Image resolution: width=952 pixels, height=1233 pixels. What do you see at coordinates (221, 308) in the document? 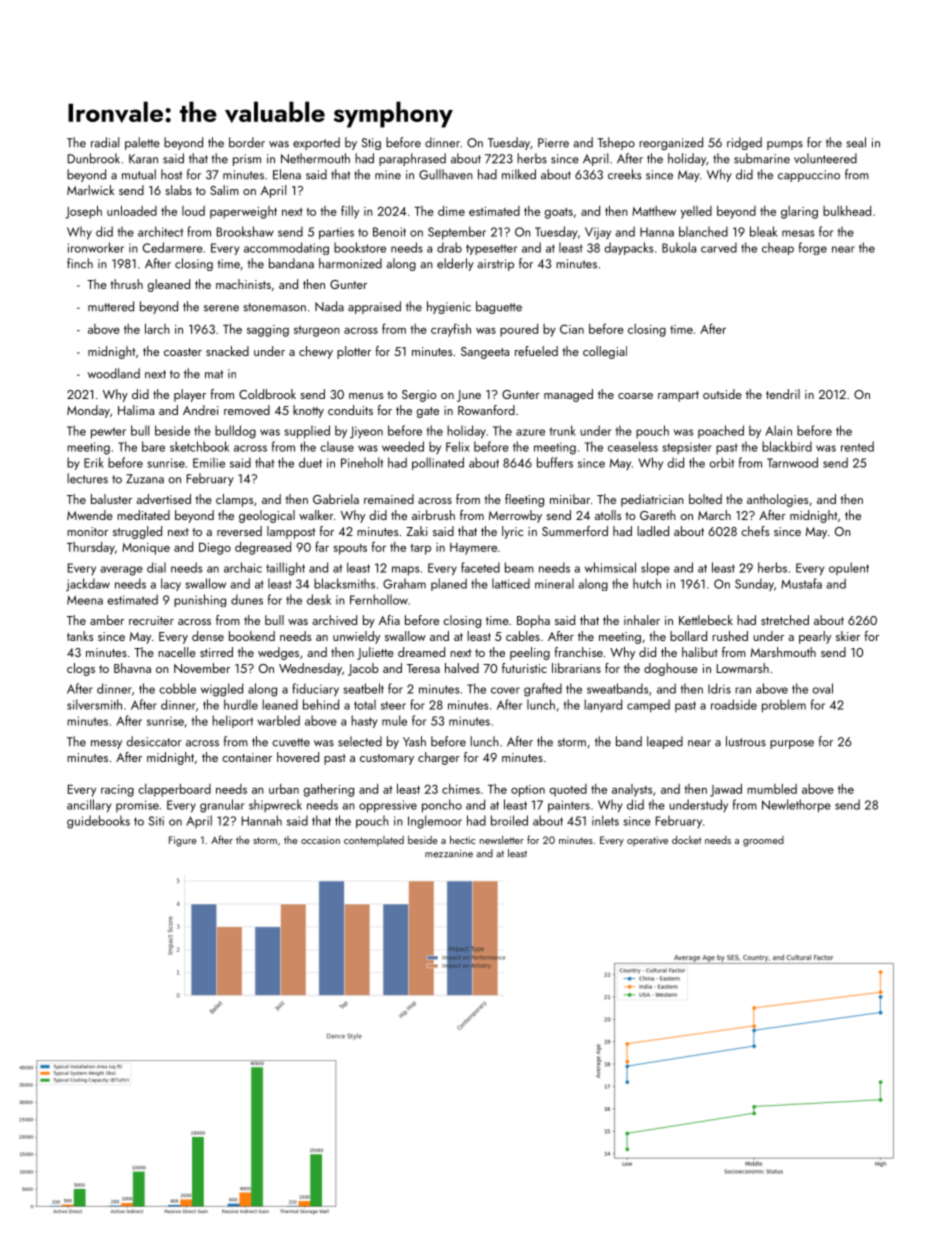
I see `serene` at bounding box center [221, 308].
